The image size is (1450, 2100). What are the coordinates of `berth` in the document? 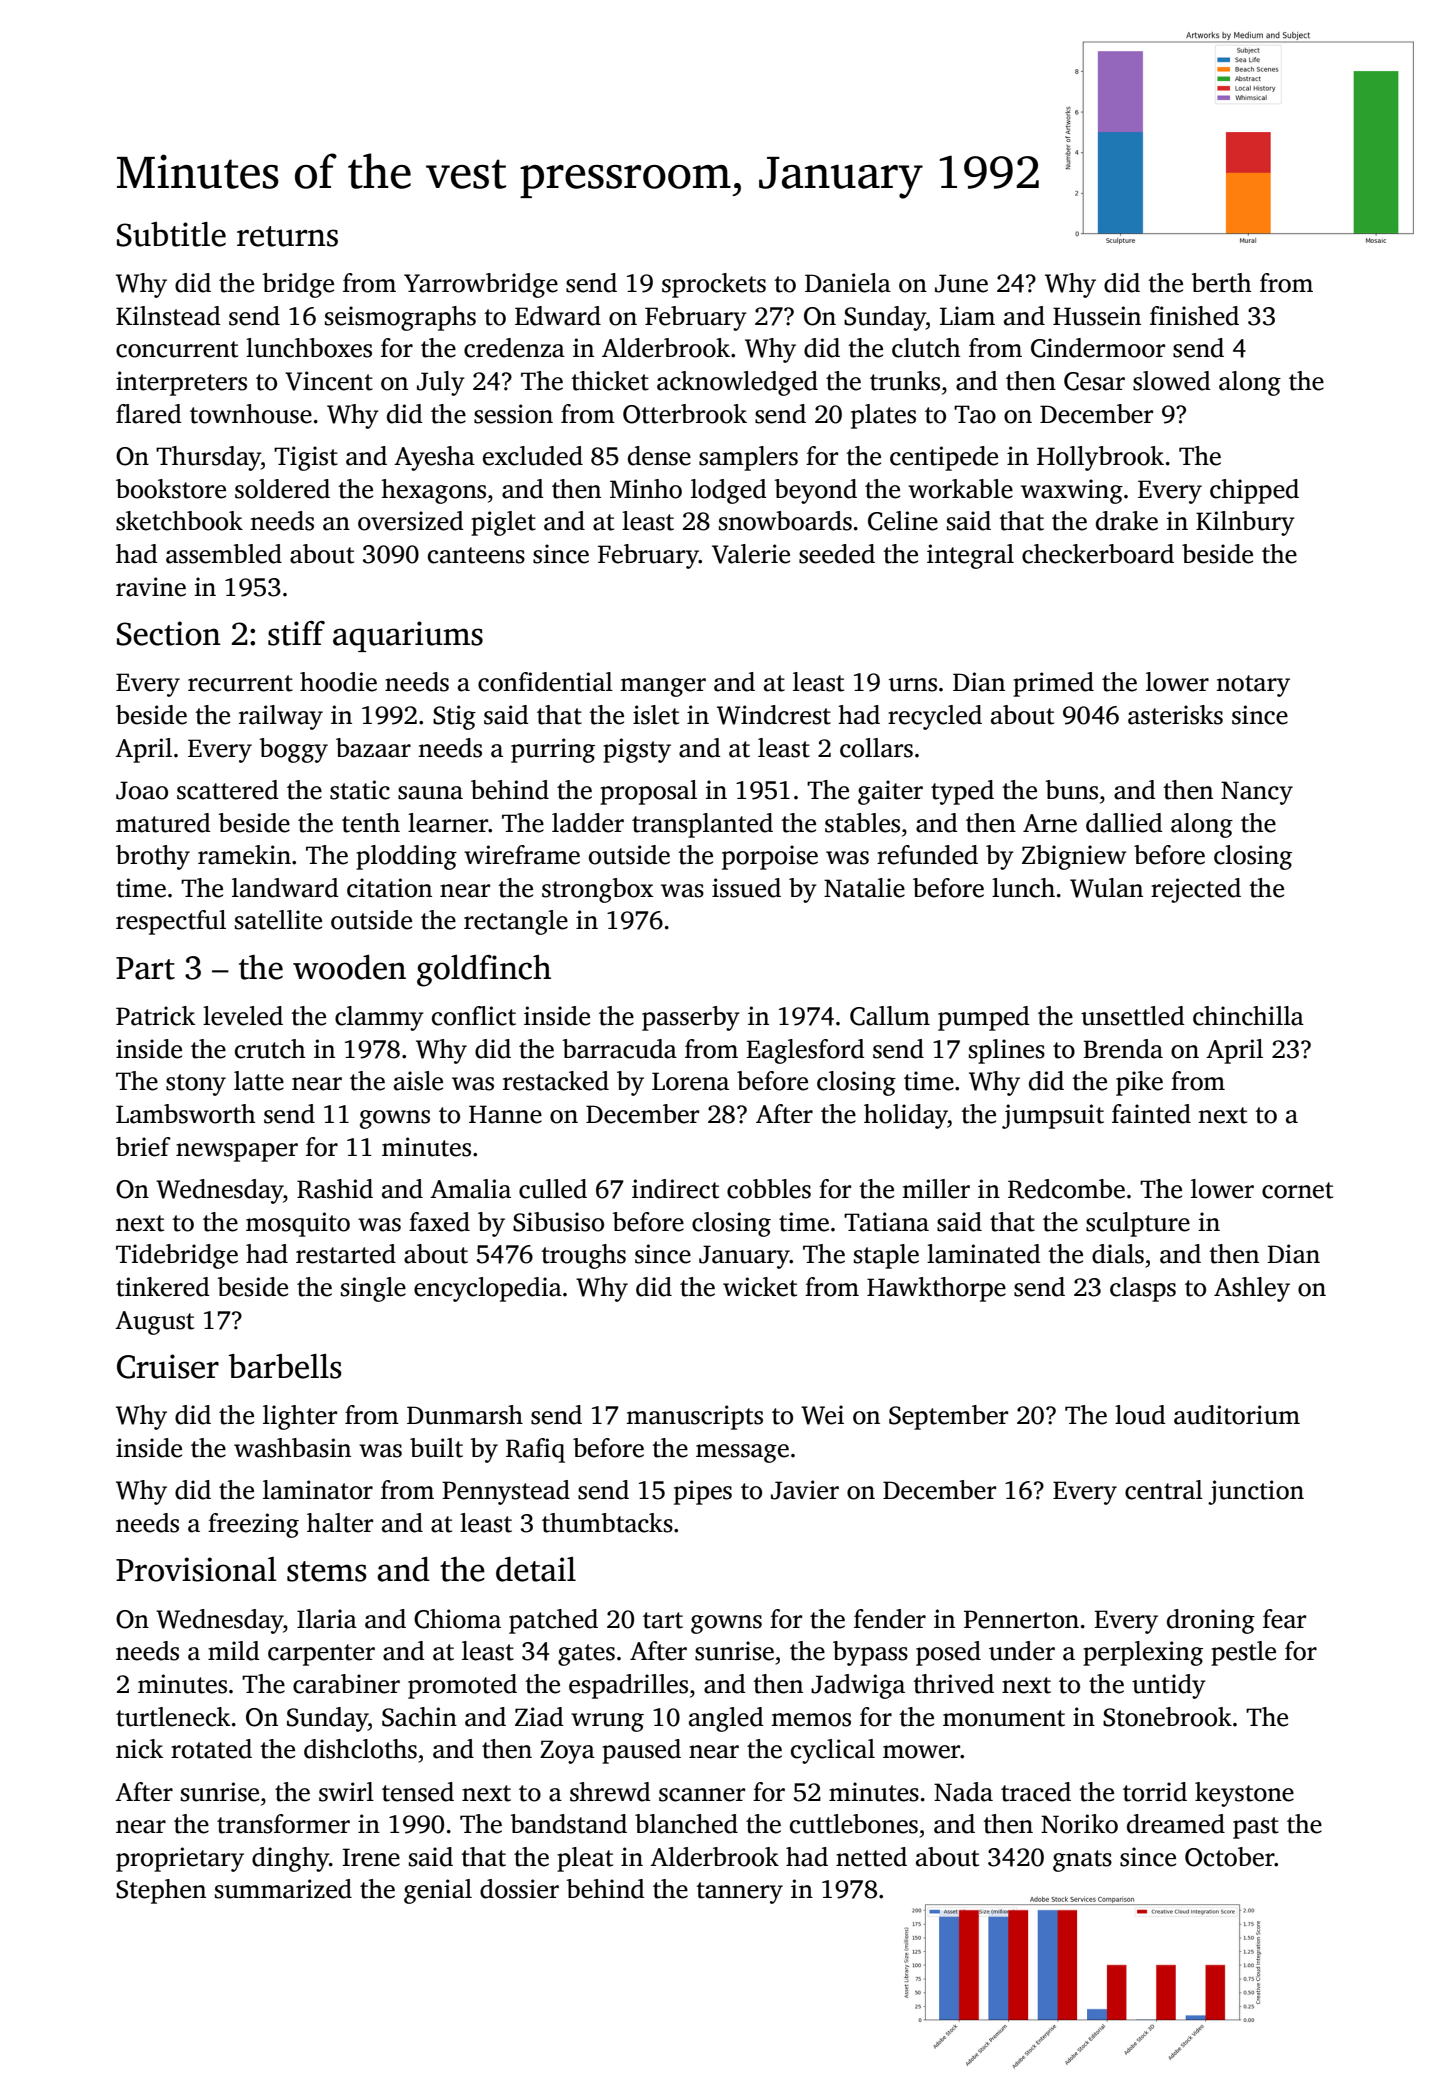 It's located at (1221, 283).
